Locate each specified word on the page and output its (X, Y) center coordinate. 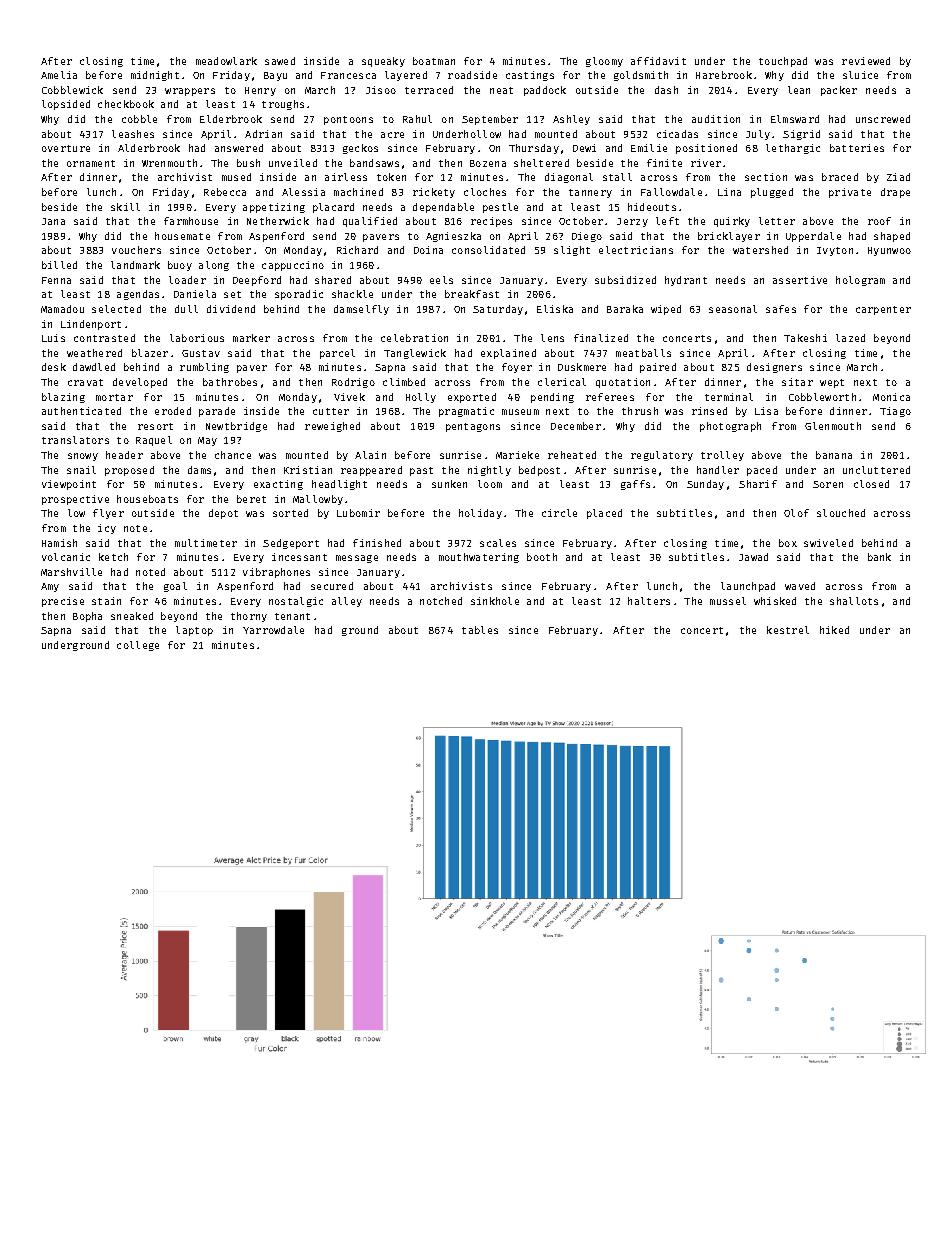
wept (832, 383)
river (706, 163)
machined (358, 192)
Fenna (56, 280)
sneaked (132, 616)
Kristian (308, 470)
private (850, 193)
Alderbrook (149, 148)
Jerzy (632, 222)
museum (520, 412)
